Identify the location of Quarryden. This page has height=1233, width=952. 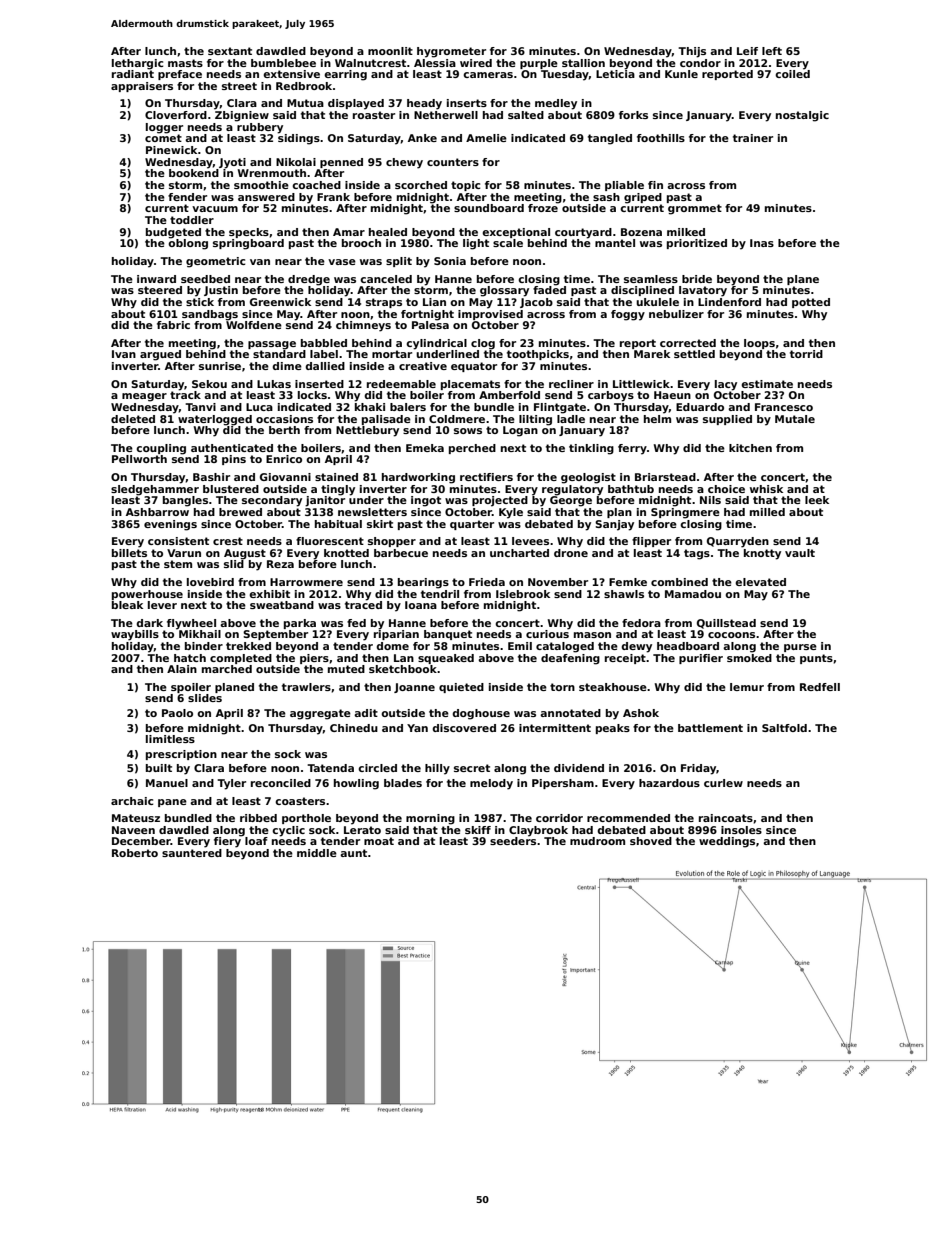
(738, 542).
